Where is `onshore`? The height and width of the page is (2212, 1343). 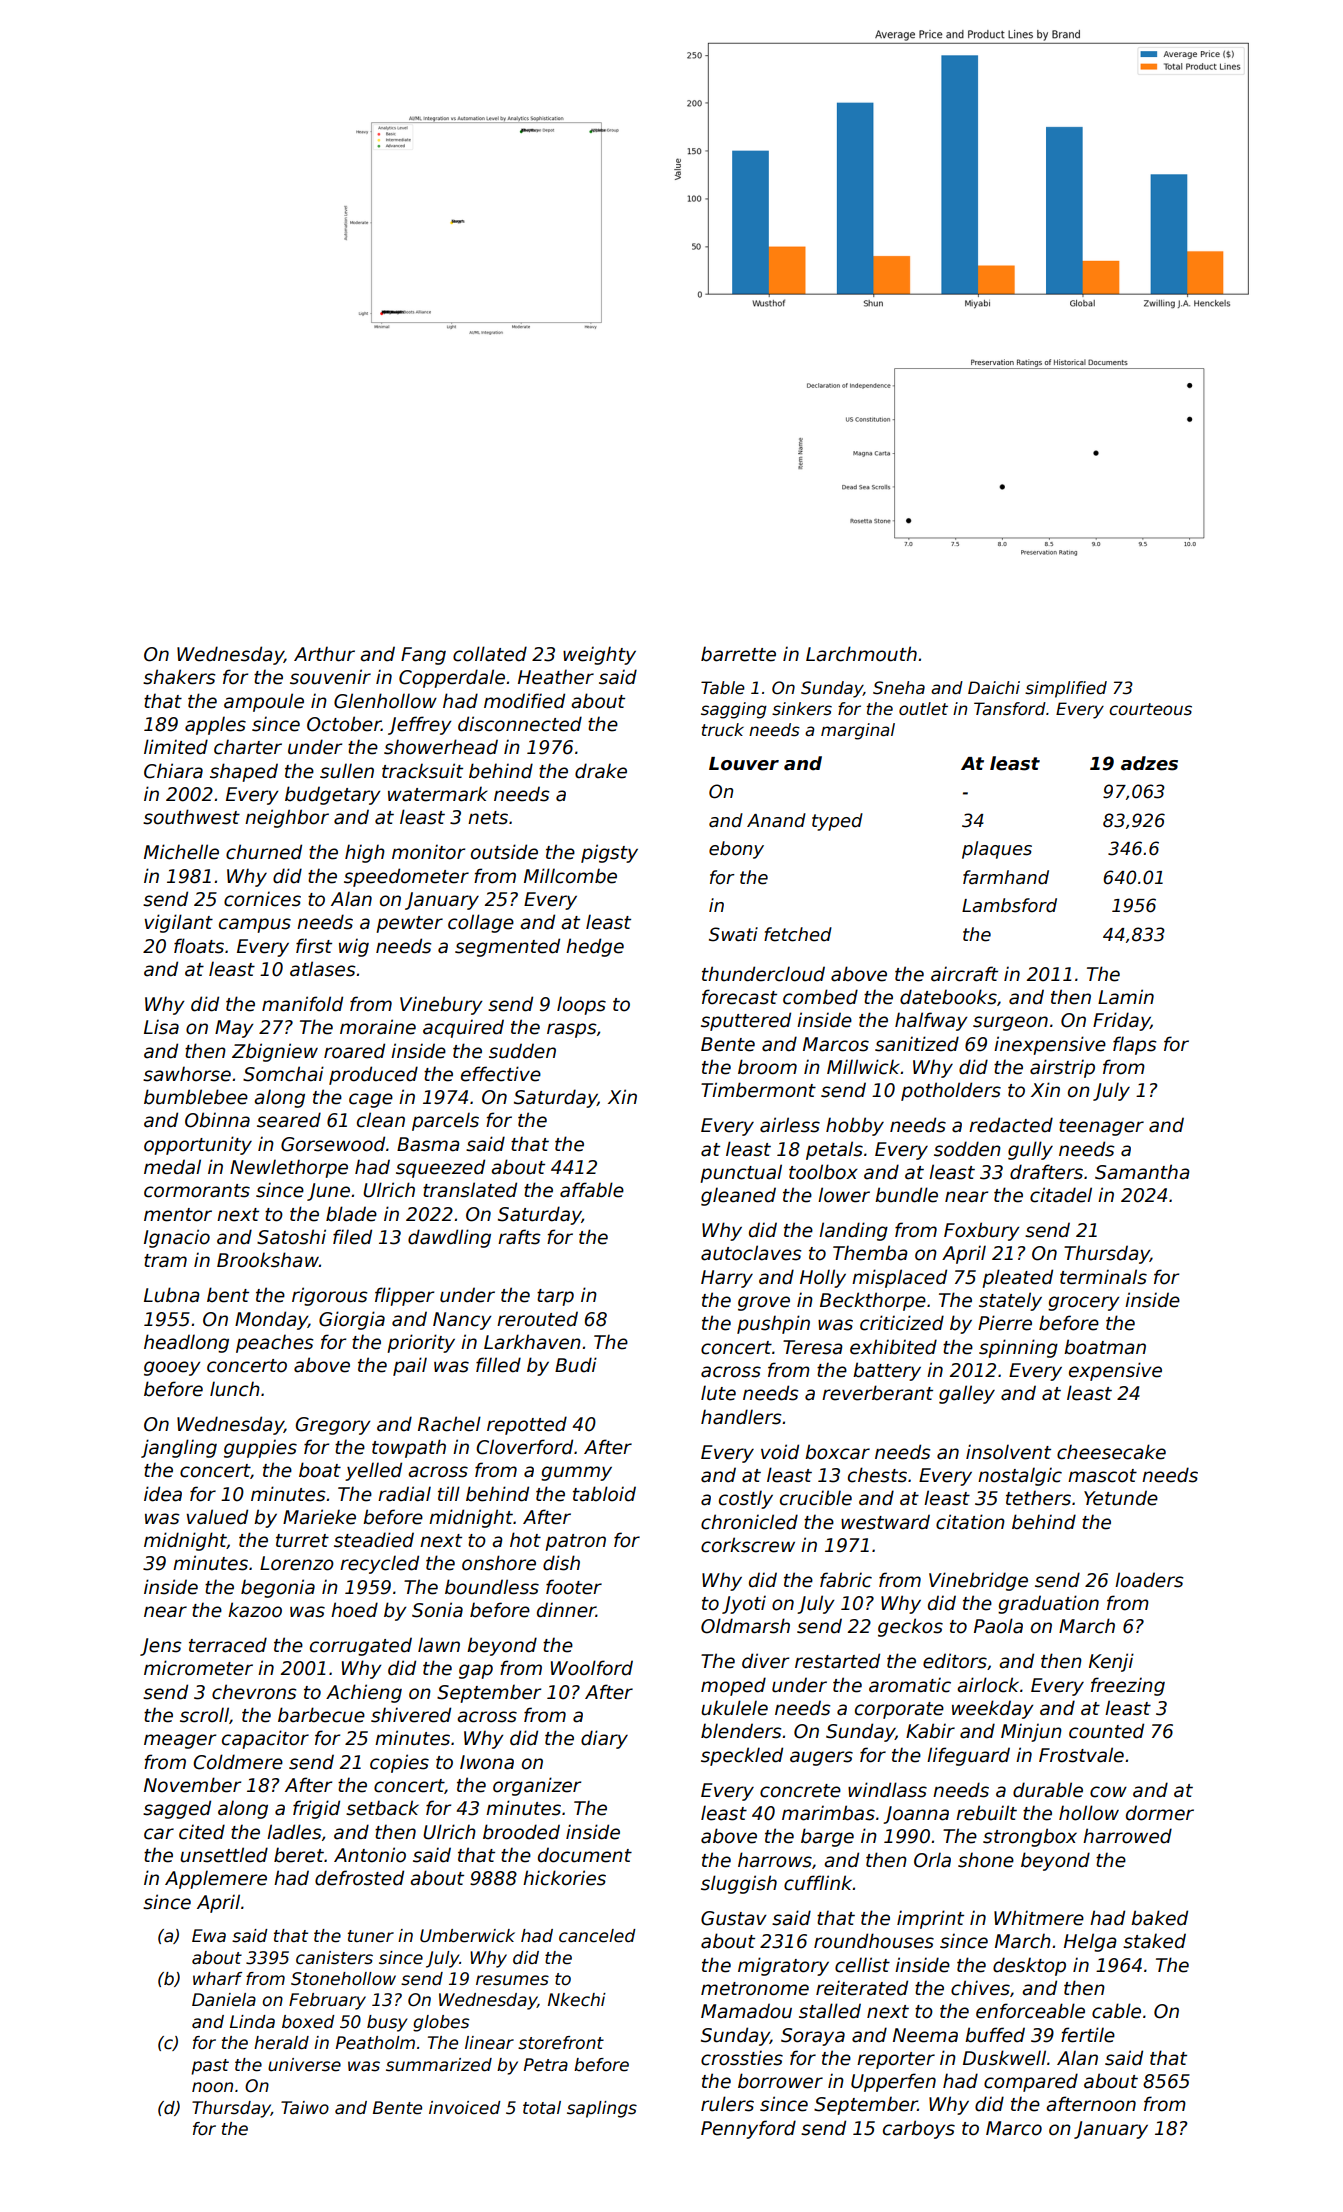 onshore is located at coordinates (499, 1563).
